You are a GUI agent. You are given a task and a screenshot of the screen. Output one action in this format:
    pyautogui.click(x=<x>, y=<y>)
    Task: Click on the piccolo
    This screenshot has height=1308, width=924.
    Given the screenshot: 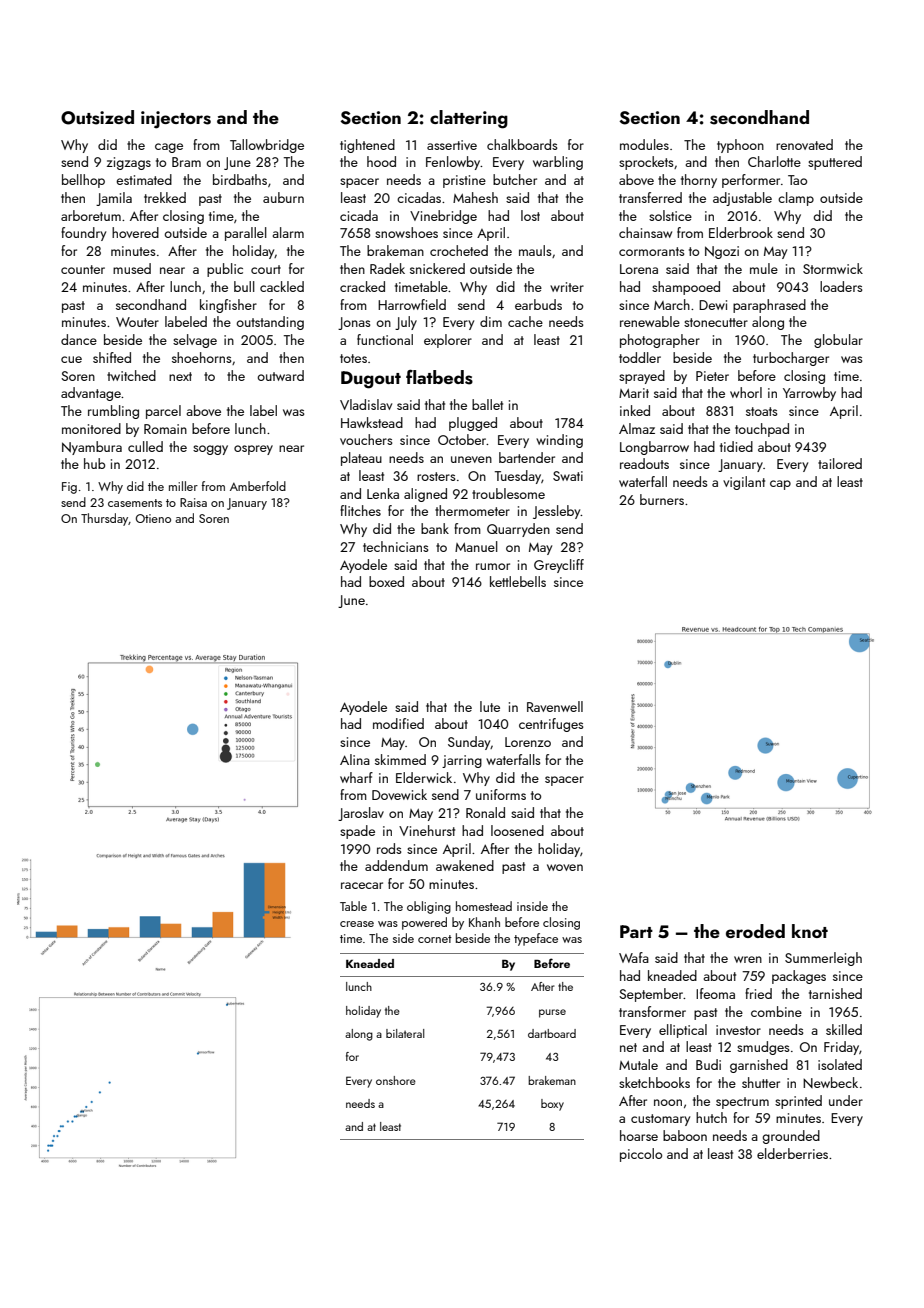 What is the action you would take?
    pyautogui.click(x=641, y=1155)
